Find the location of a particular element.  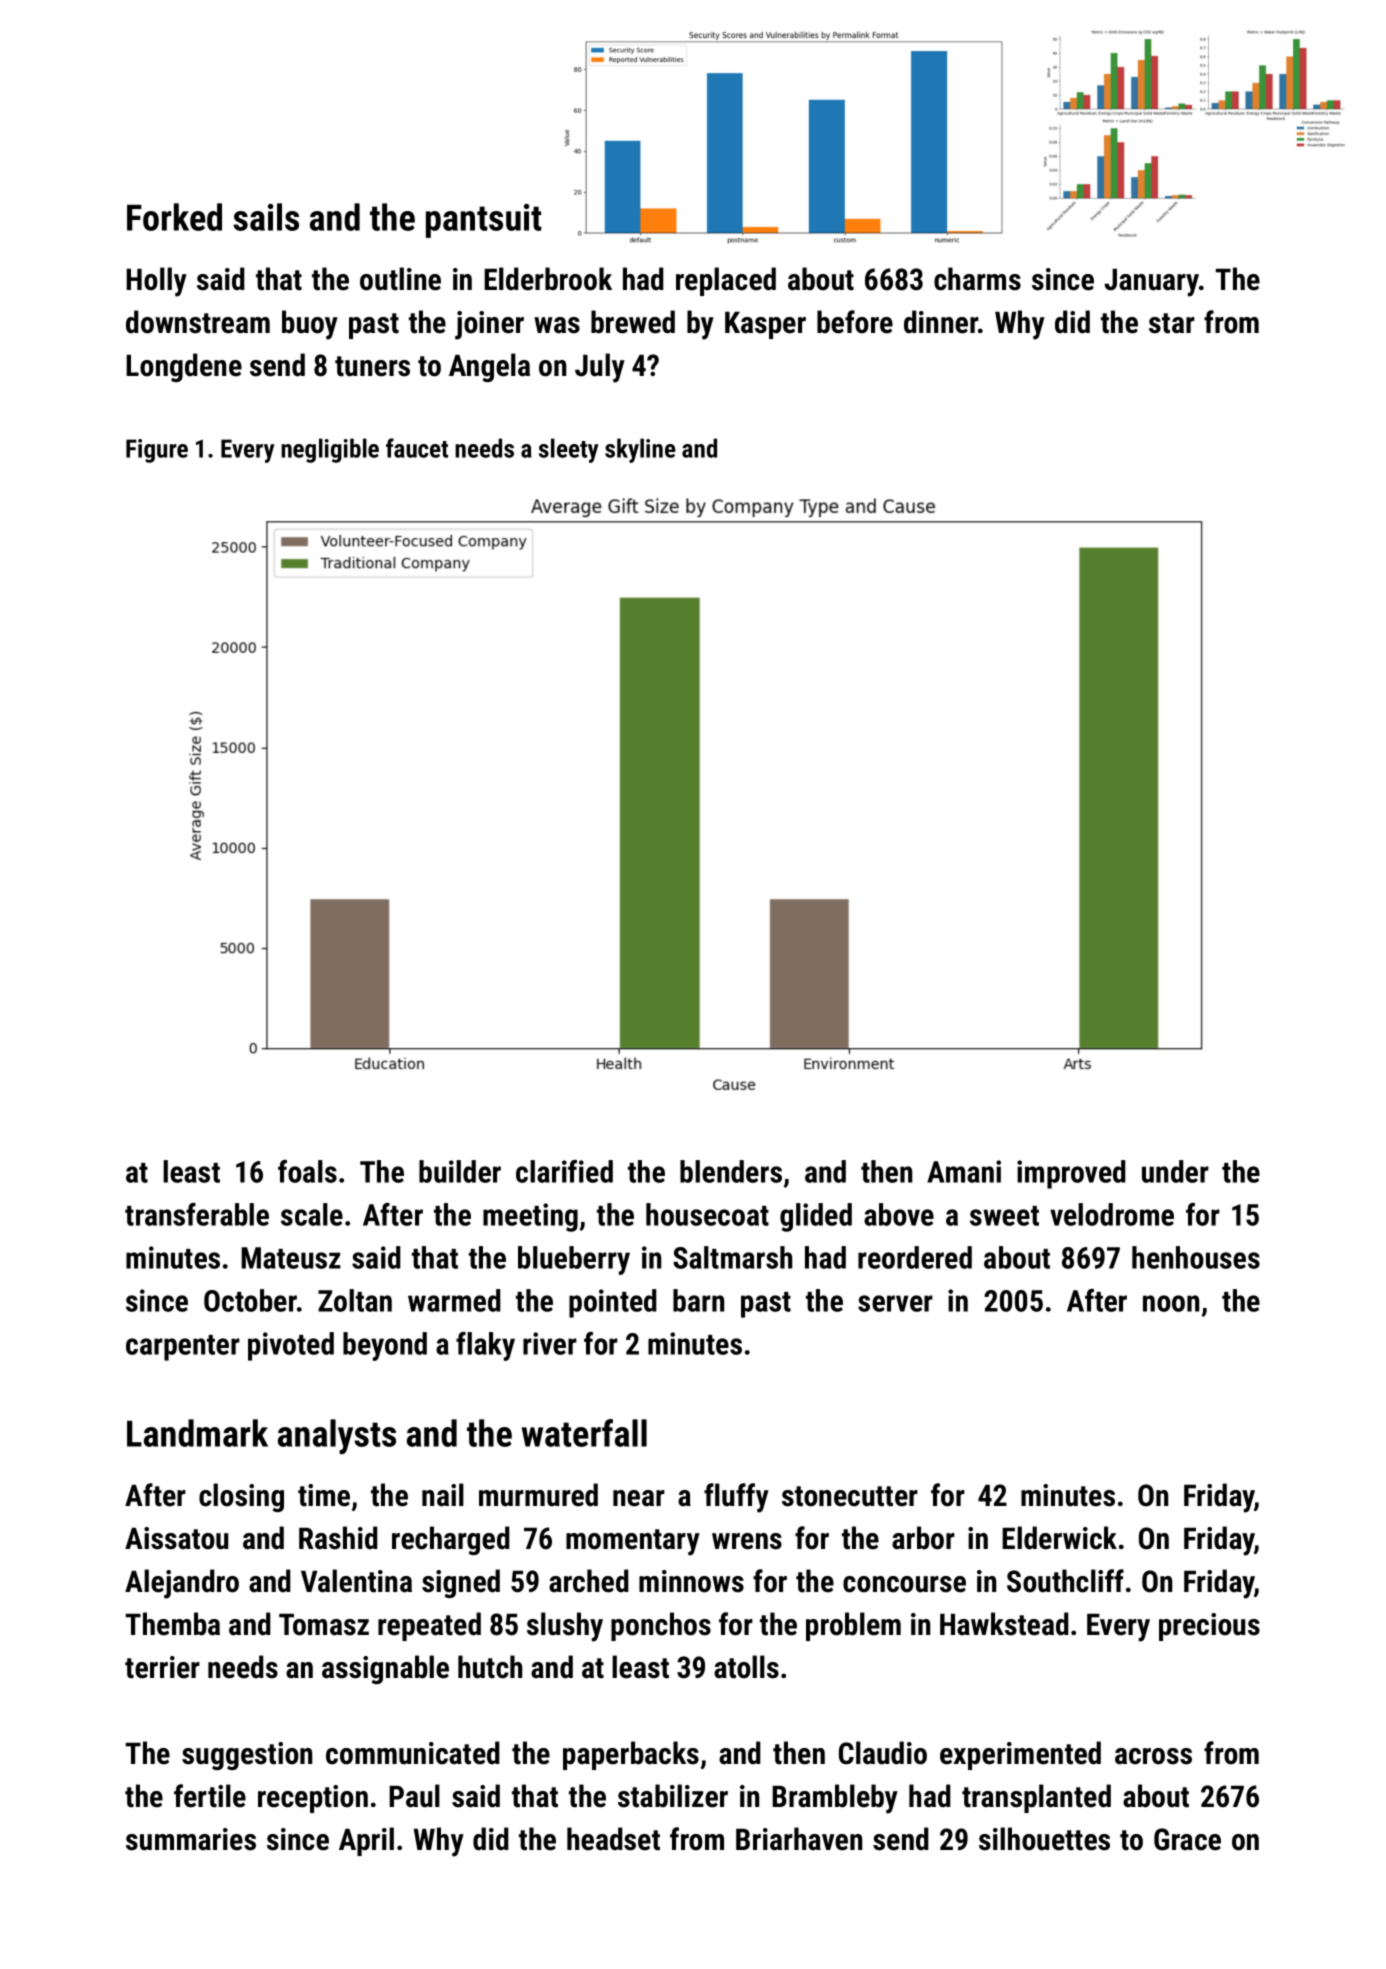

star is located at coordinates (1172, 323).
